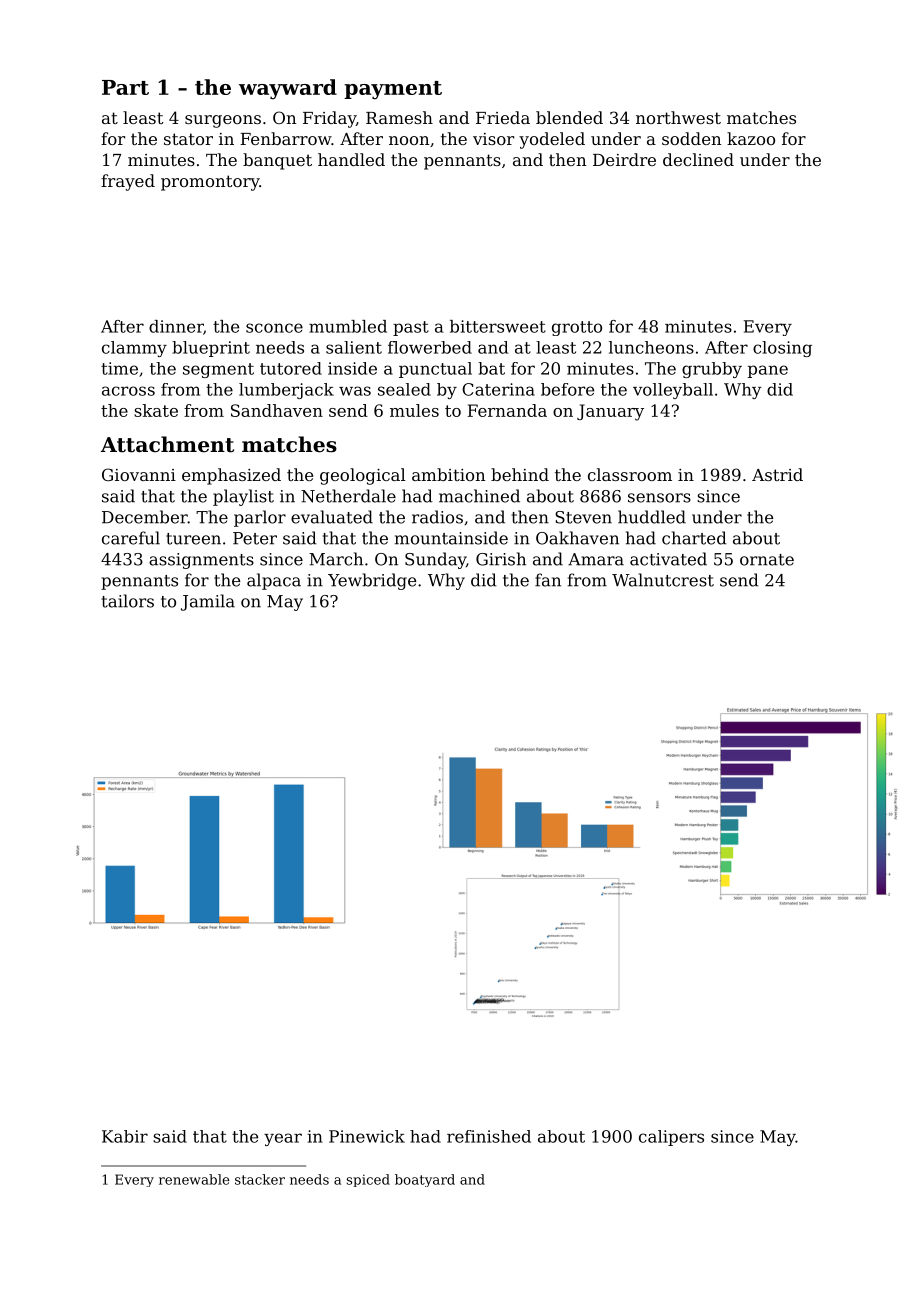 This image has width=924, height=1308. Describe the element at coordinates (501, 559) in the image. I see `Girish` at that location.
